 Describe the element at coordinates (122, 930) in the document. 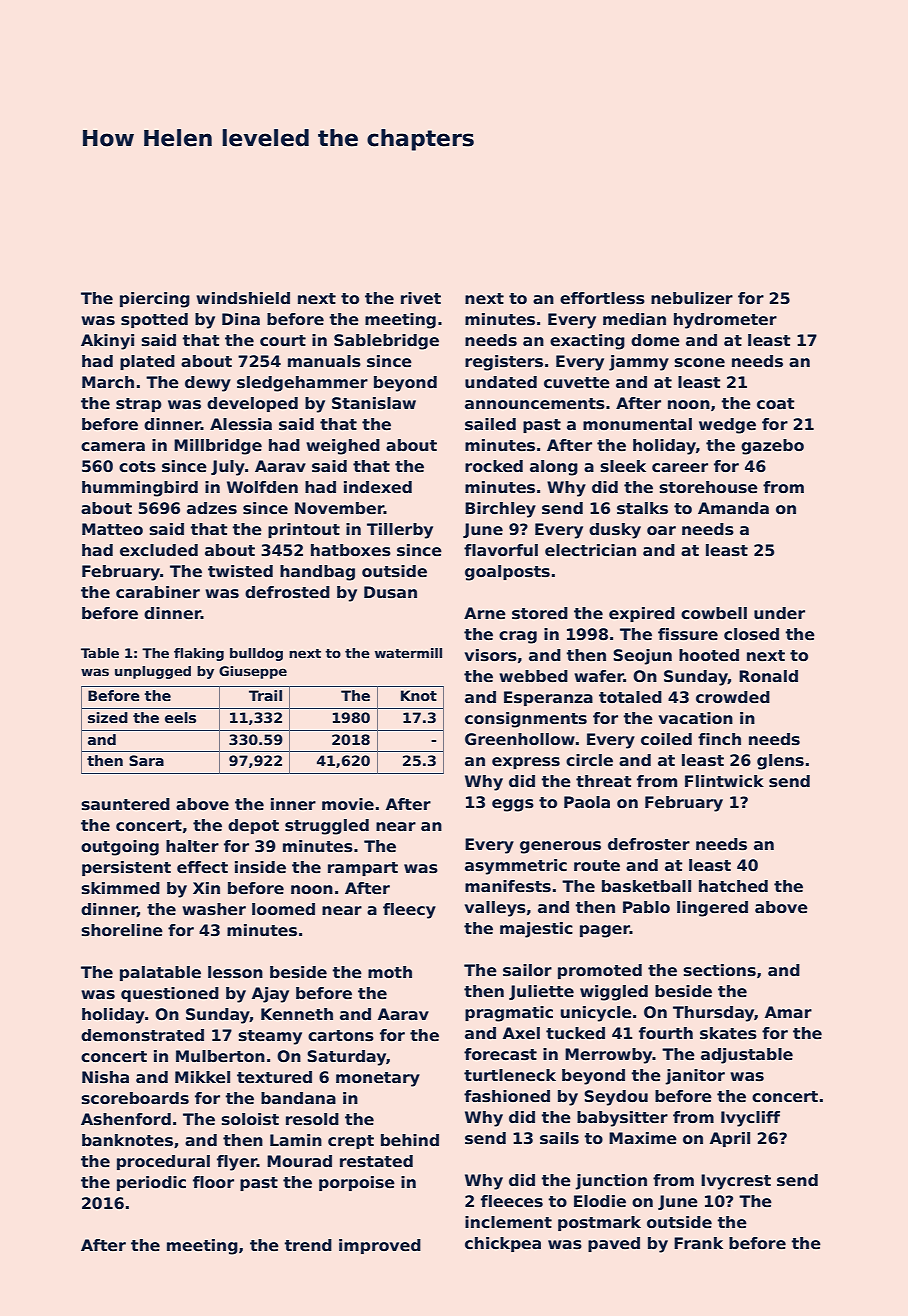

I see `shoreline` at that location.
